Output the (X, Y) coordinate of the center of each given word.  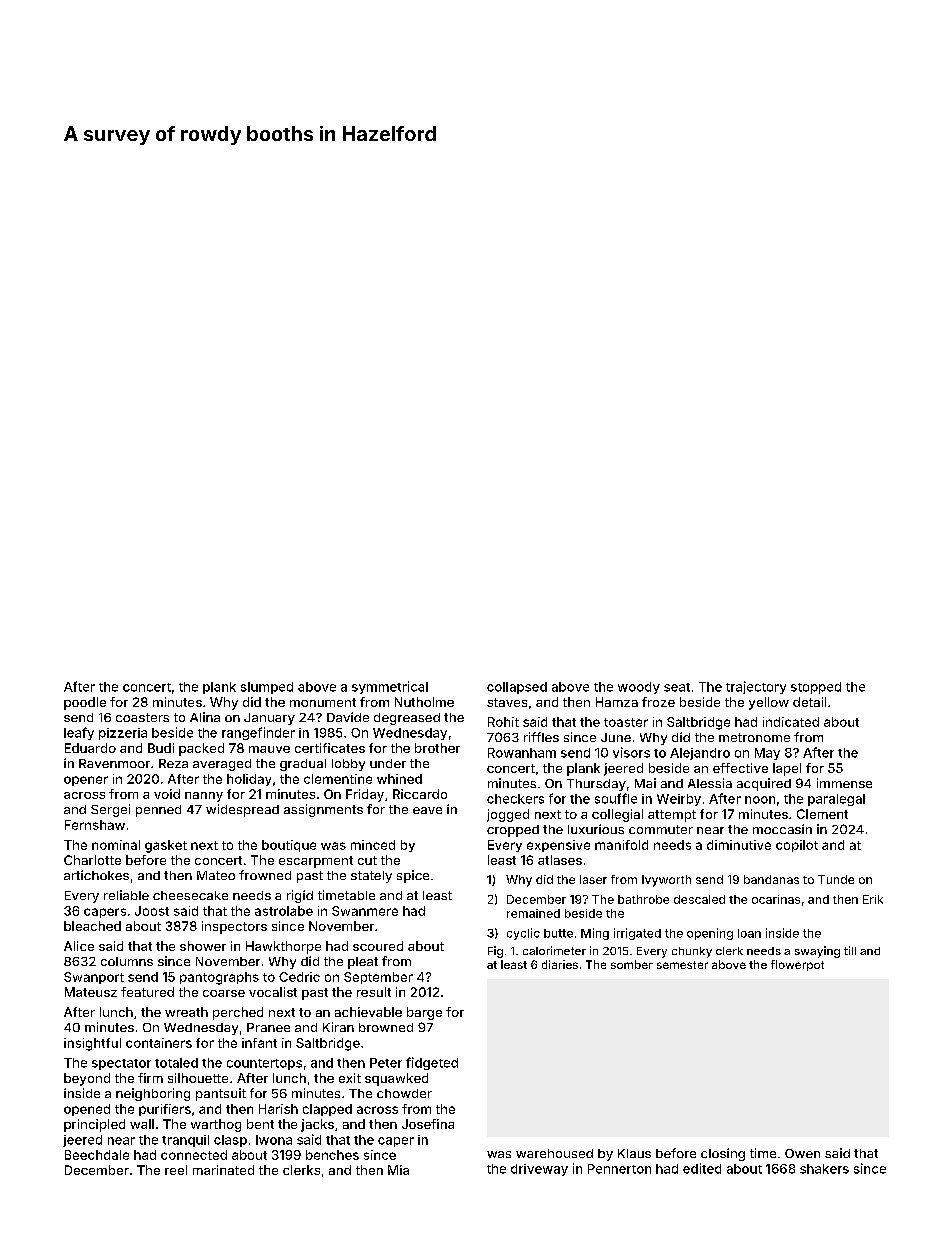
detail (809, 702)
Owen (802, 1153)
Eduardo (90, 748)
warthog (216, 1125)
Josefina (428, 1124)
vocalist (273, 992)
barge (424, 1013)
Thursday (596, 785)
